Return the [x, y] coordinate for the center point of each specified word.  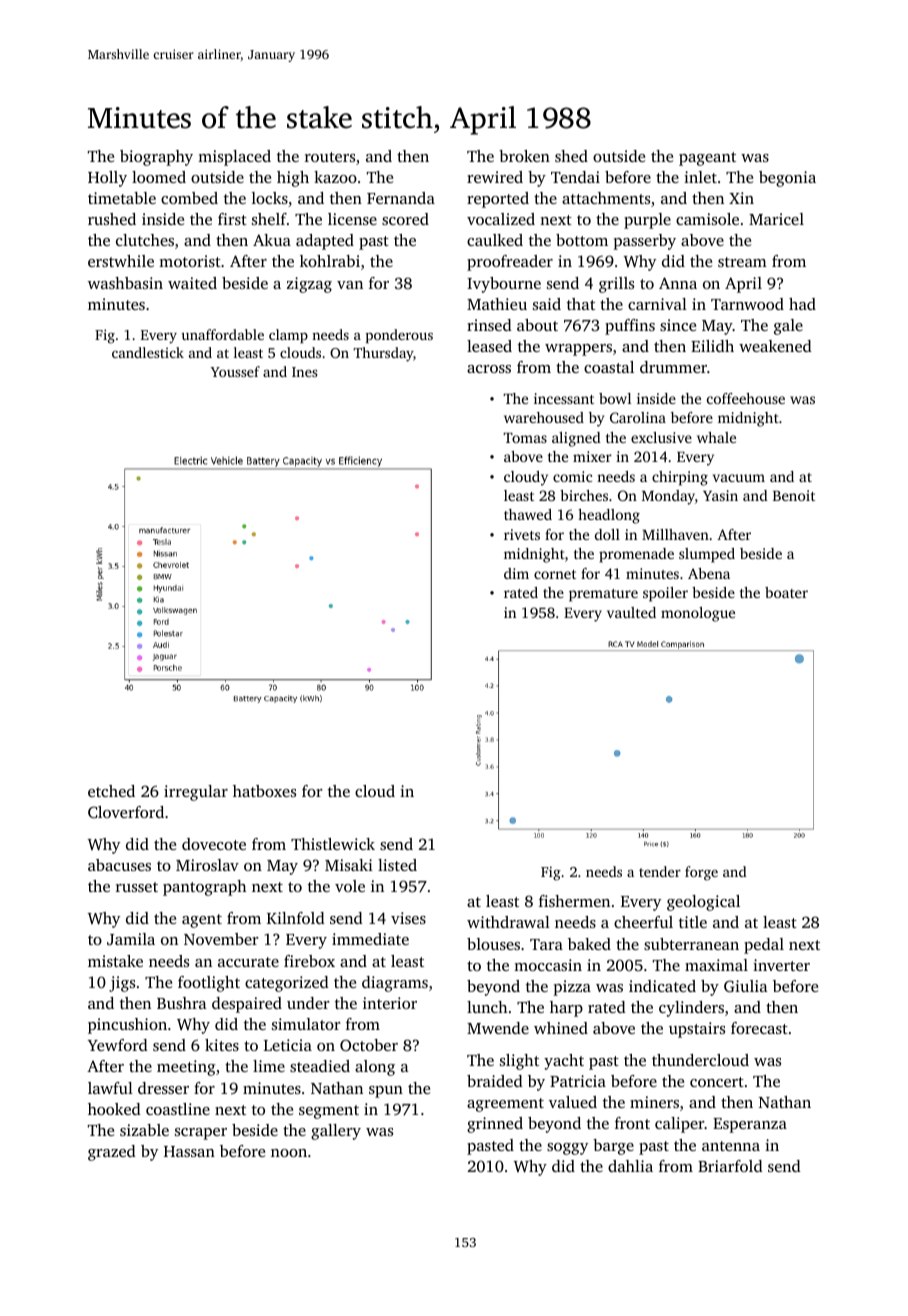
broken [524, 156]
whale [716, 437]
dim [516, 573]
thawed [528, 514]
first [232, 219]
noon [289, 1153]
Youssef [235, 371]
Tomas [525, 438]
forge [701, 873]
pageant [707, 159]
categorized [287, 984]
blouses [493, 944]
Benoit [794, 495]
